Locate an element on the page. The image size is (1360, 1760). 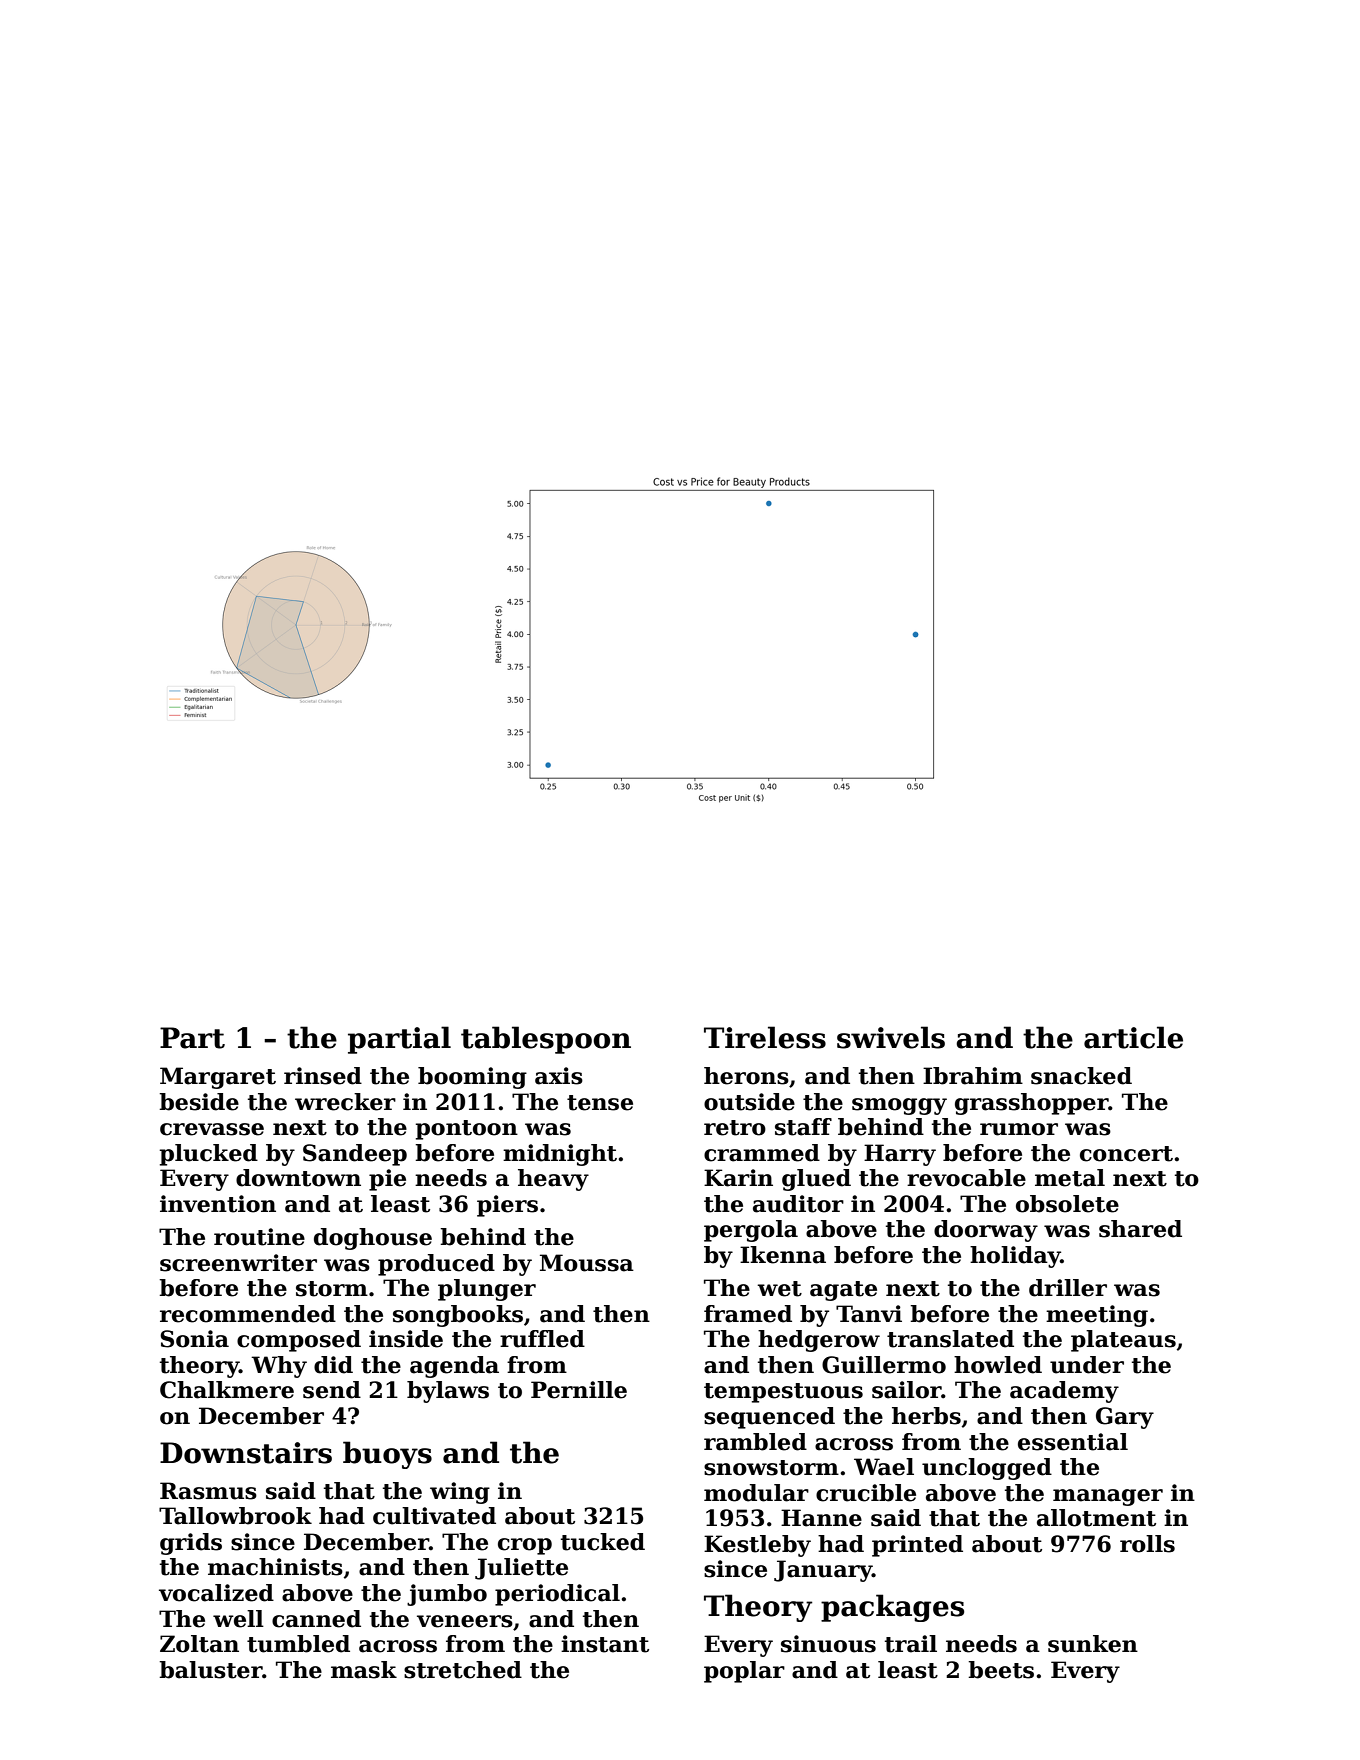
tablespoon is located at coordinates (546, 1040).
